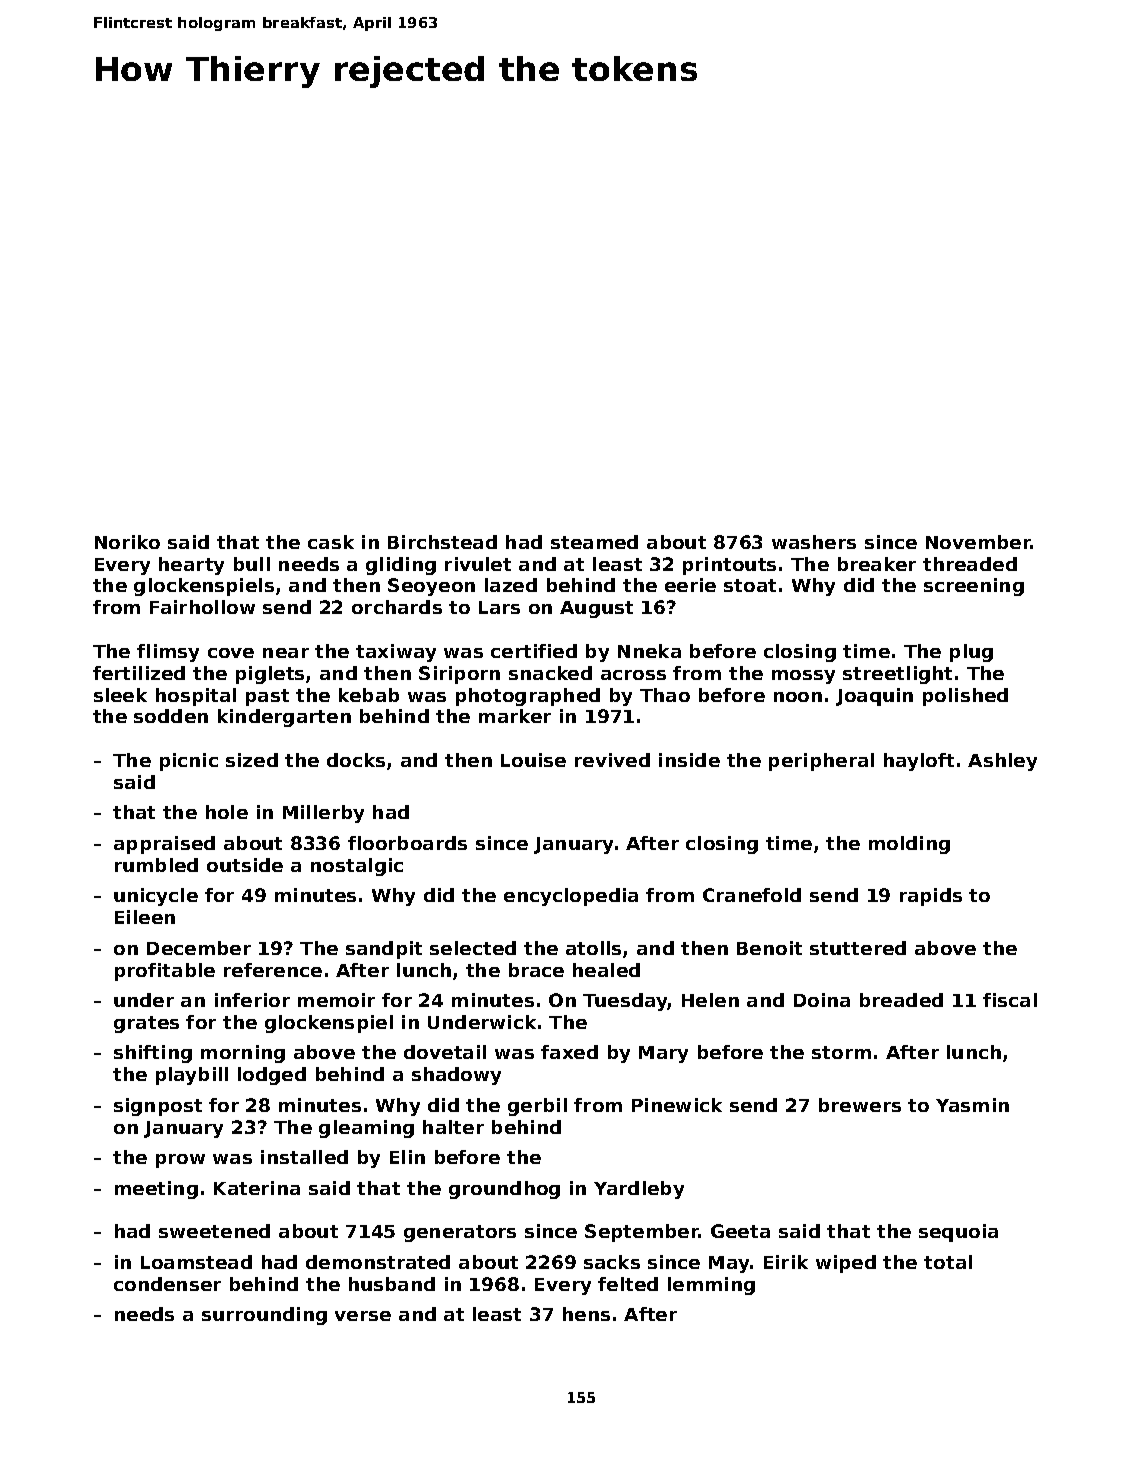 Image resolution: width=1132 pixels, height=1465 pixels. I want to click on washers, so click(814, 542).
